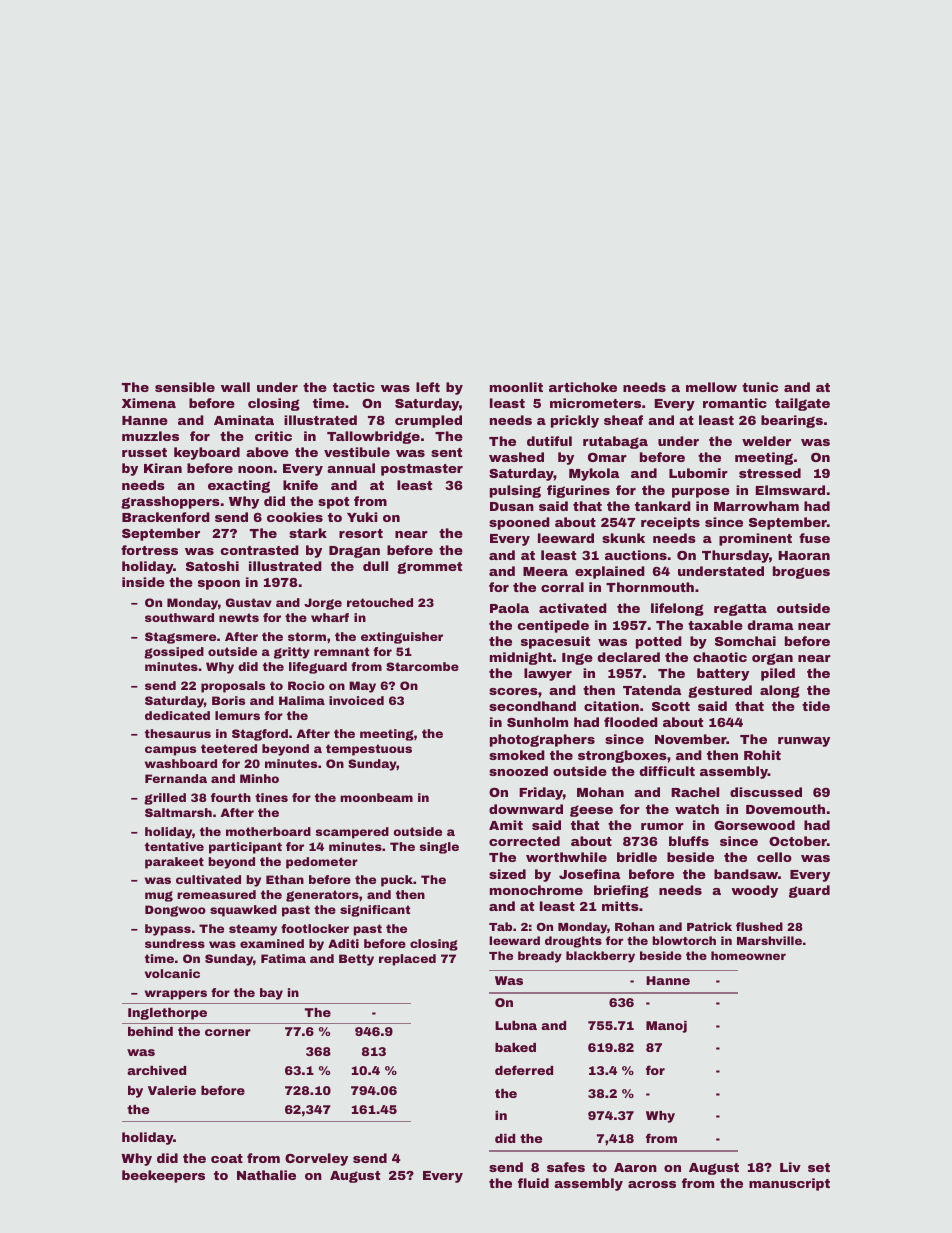 Image resolution: width=952 pixels, height=1233 pixels. I want to click on sized, so click(507, 874).
